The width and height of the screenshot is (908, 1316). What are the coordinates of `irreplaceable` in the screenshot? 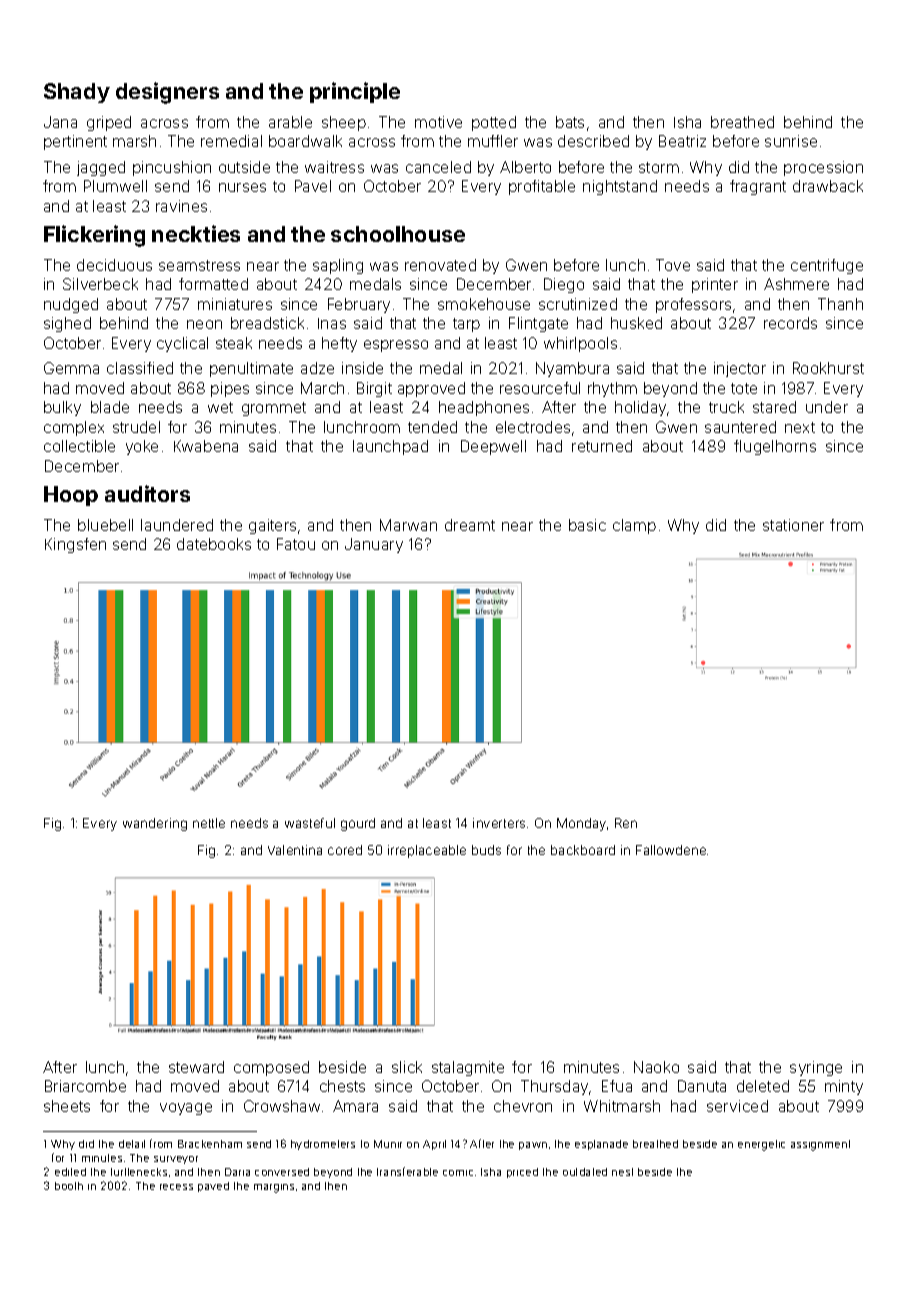 It's located at (427, 851).
